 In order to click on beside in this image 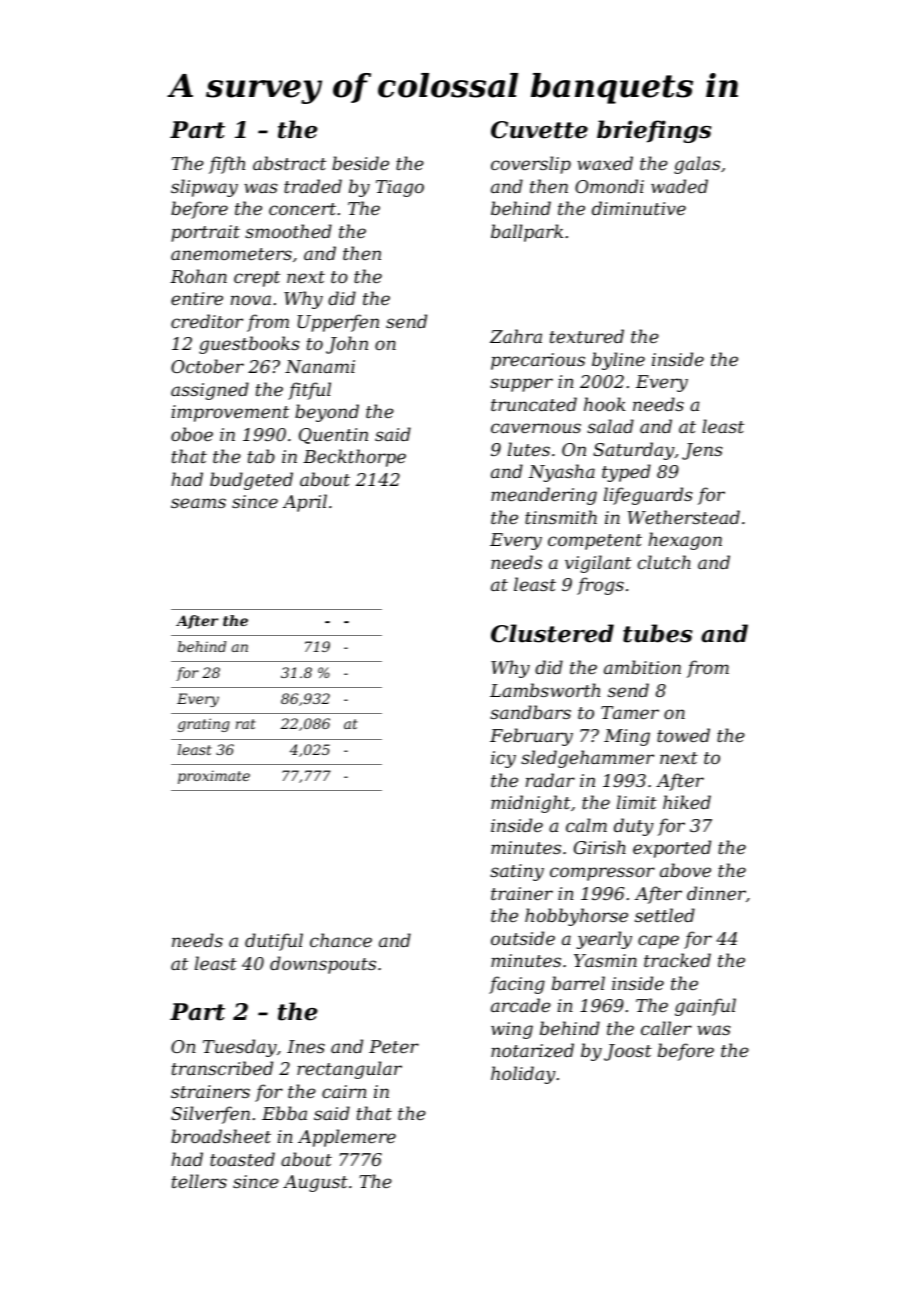, I will do `click(360, 163)`.
